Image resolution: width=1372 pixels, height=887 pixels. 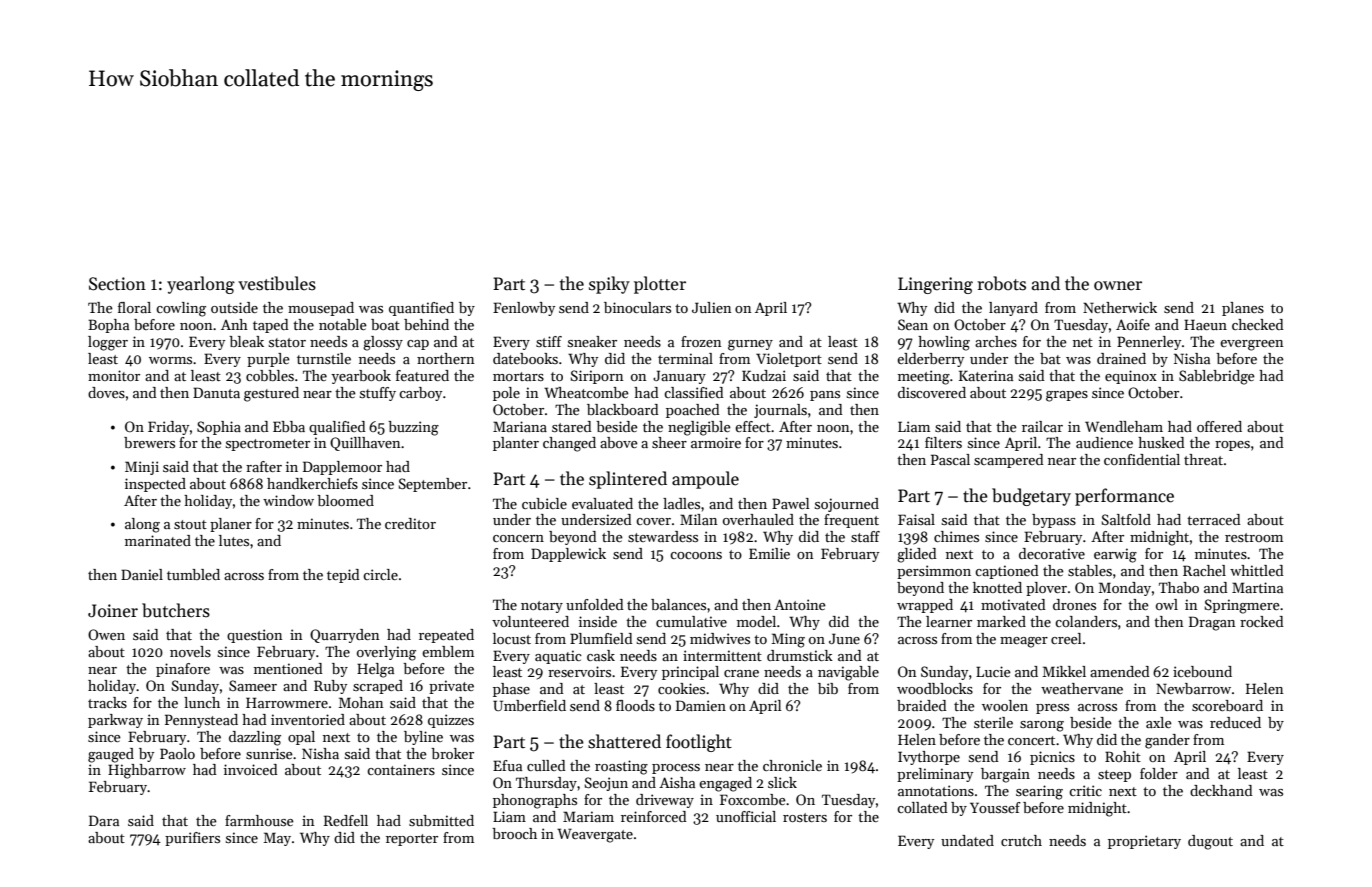 What do you see at coordinates (1125, 589) in the screenshot?
I see `Monday` at bounding box center [1125, 589].
